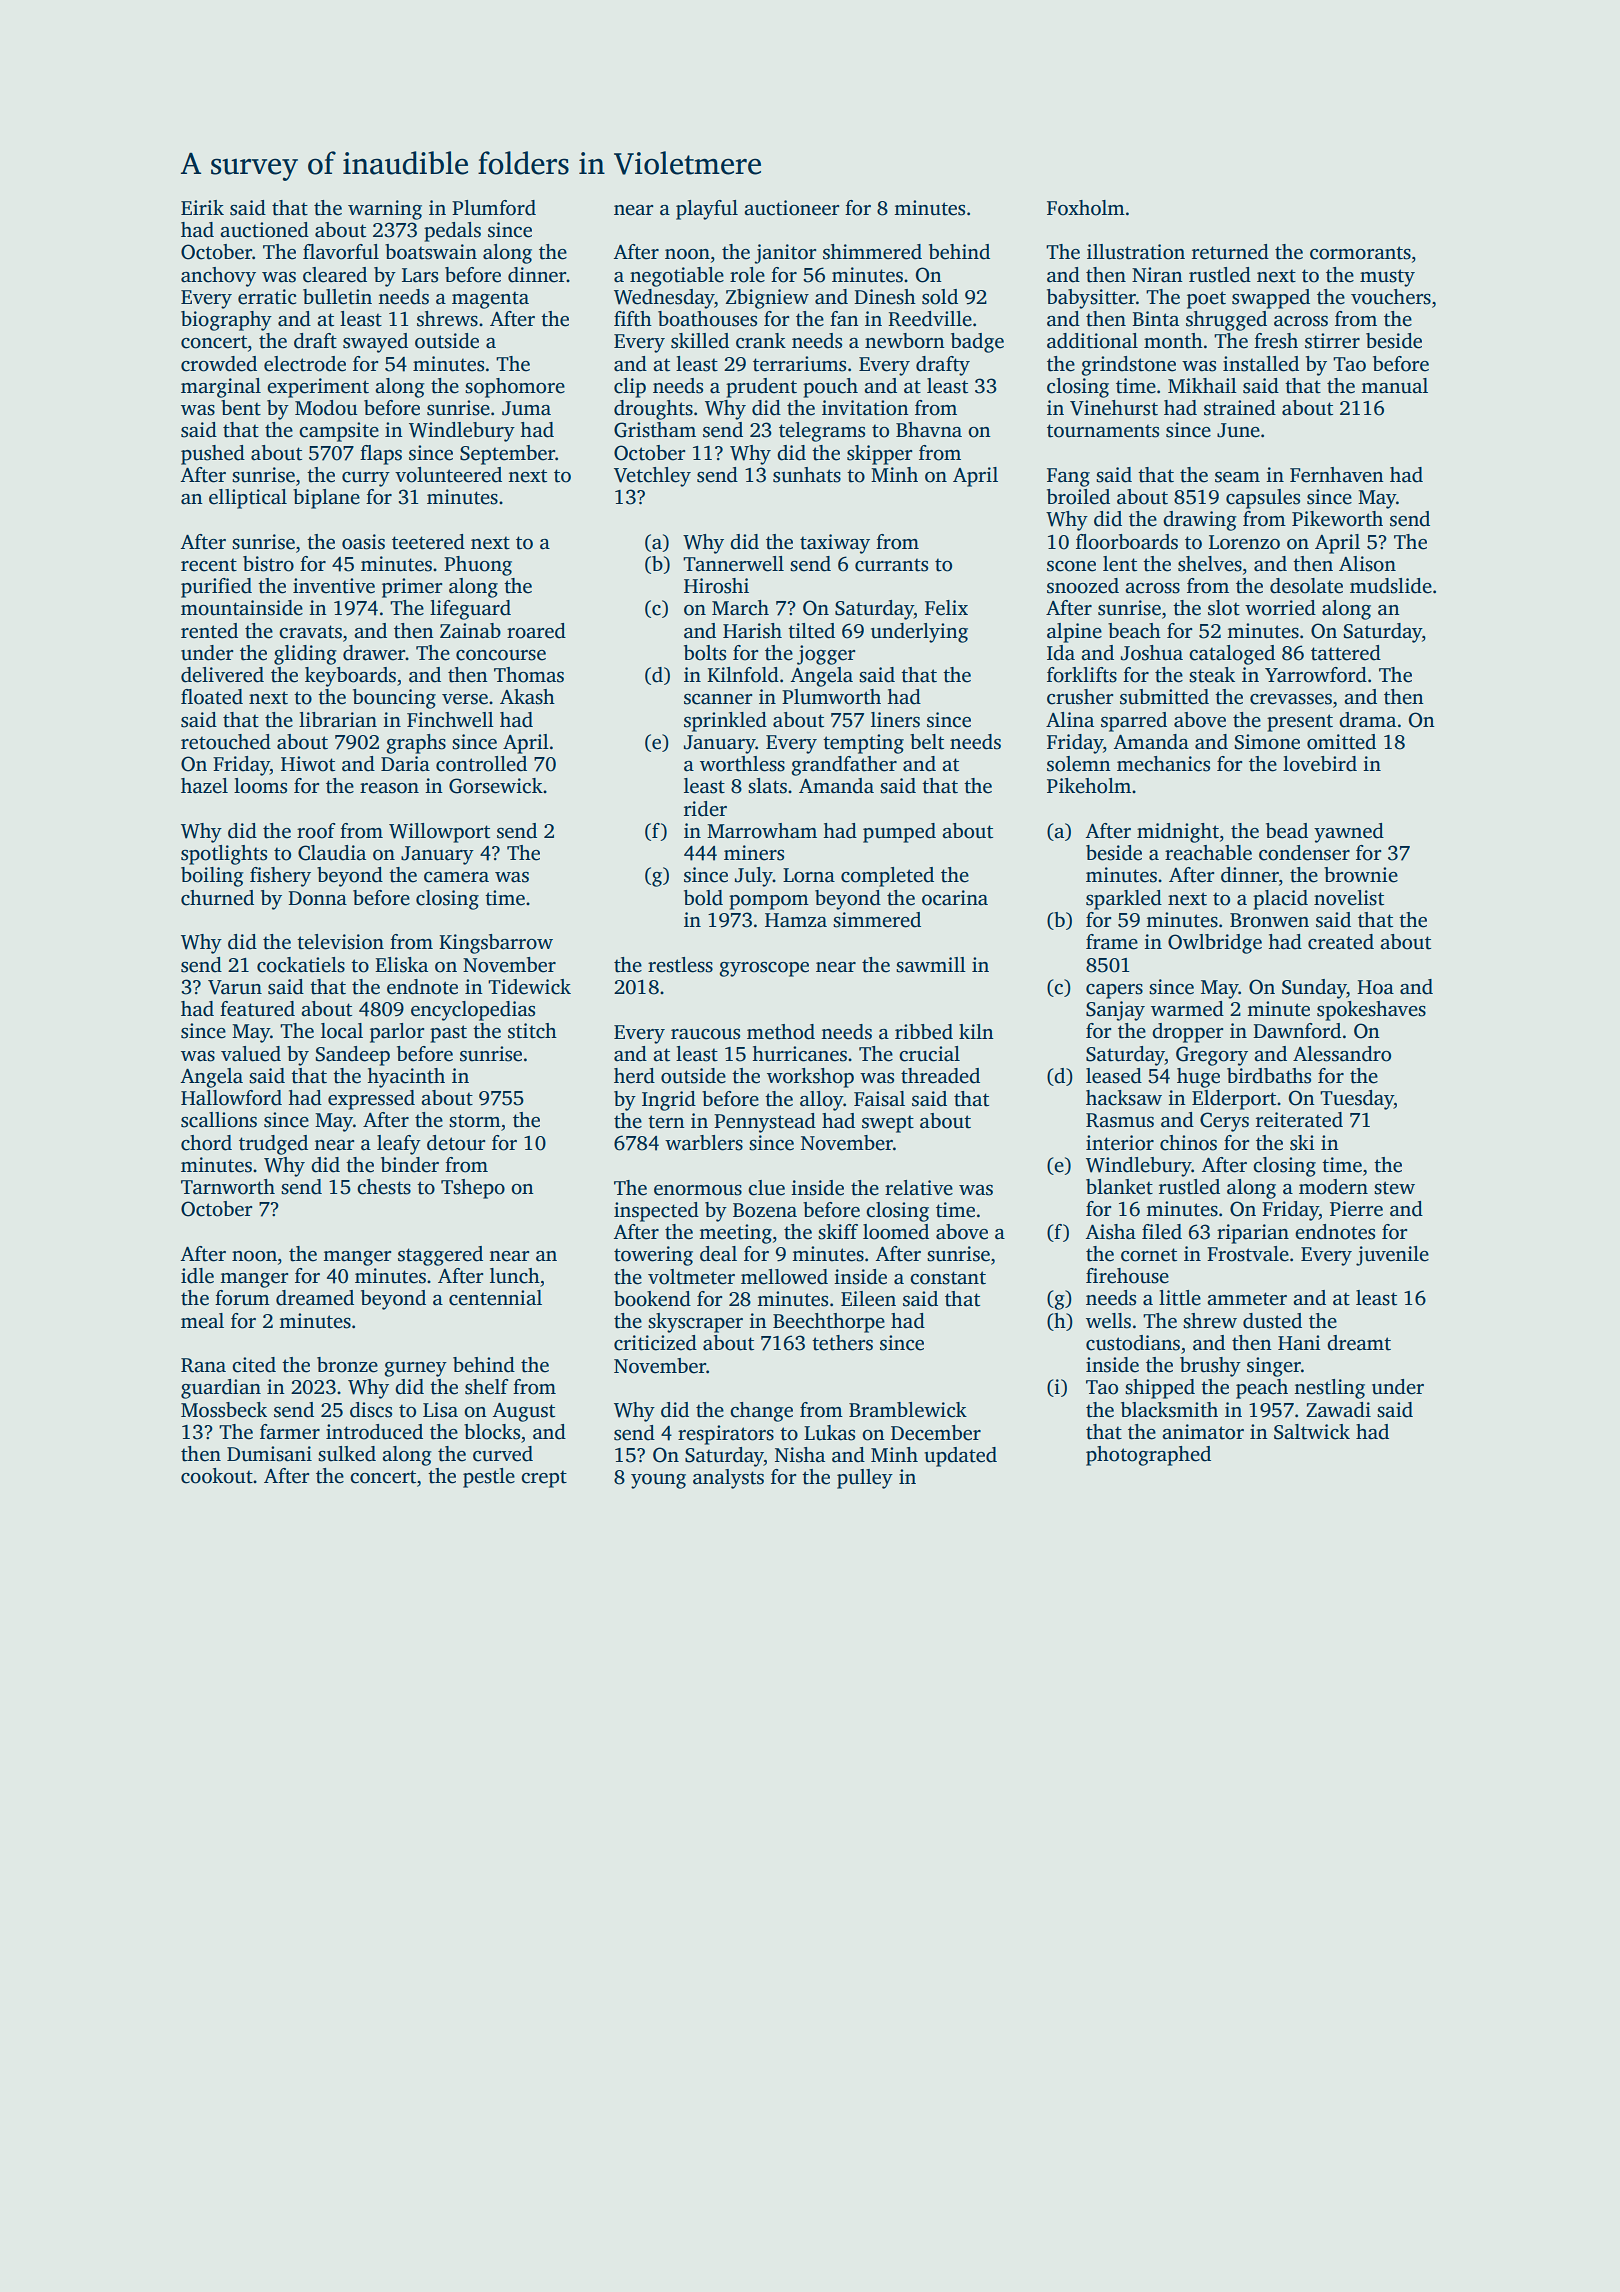 Image resolution: width=1620 pixels, height=2292 pixels. What do you see at coordinates (489, 1478) in the document?
I see `pestle` at bounding box center [489, 1478].
